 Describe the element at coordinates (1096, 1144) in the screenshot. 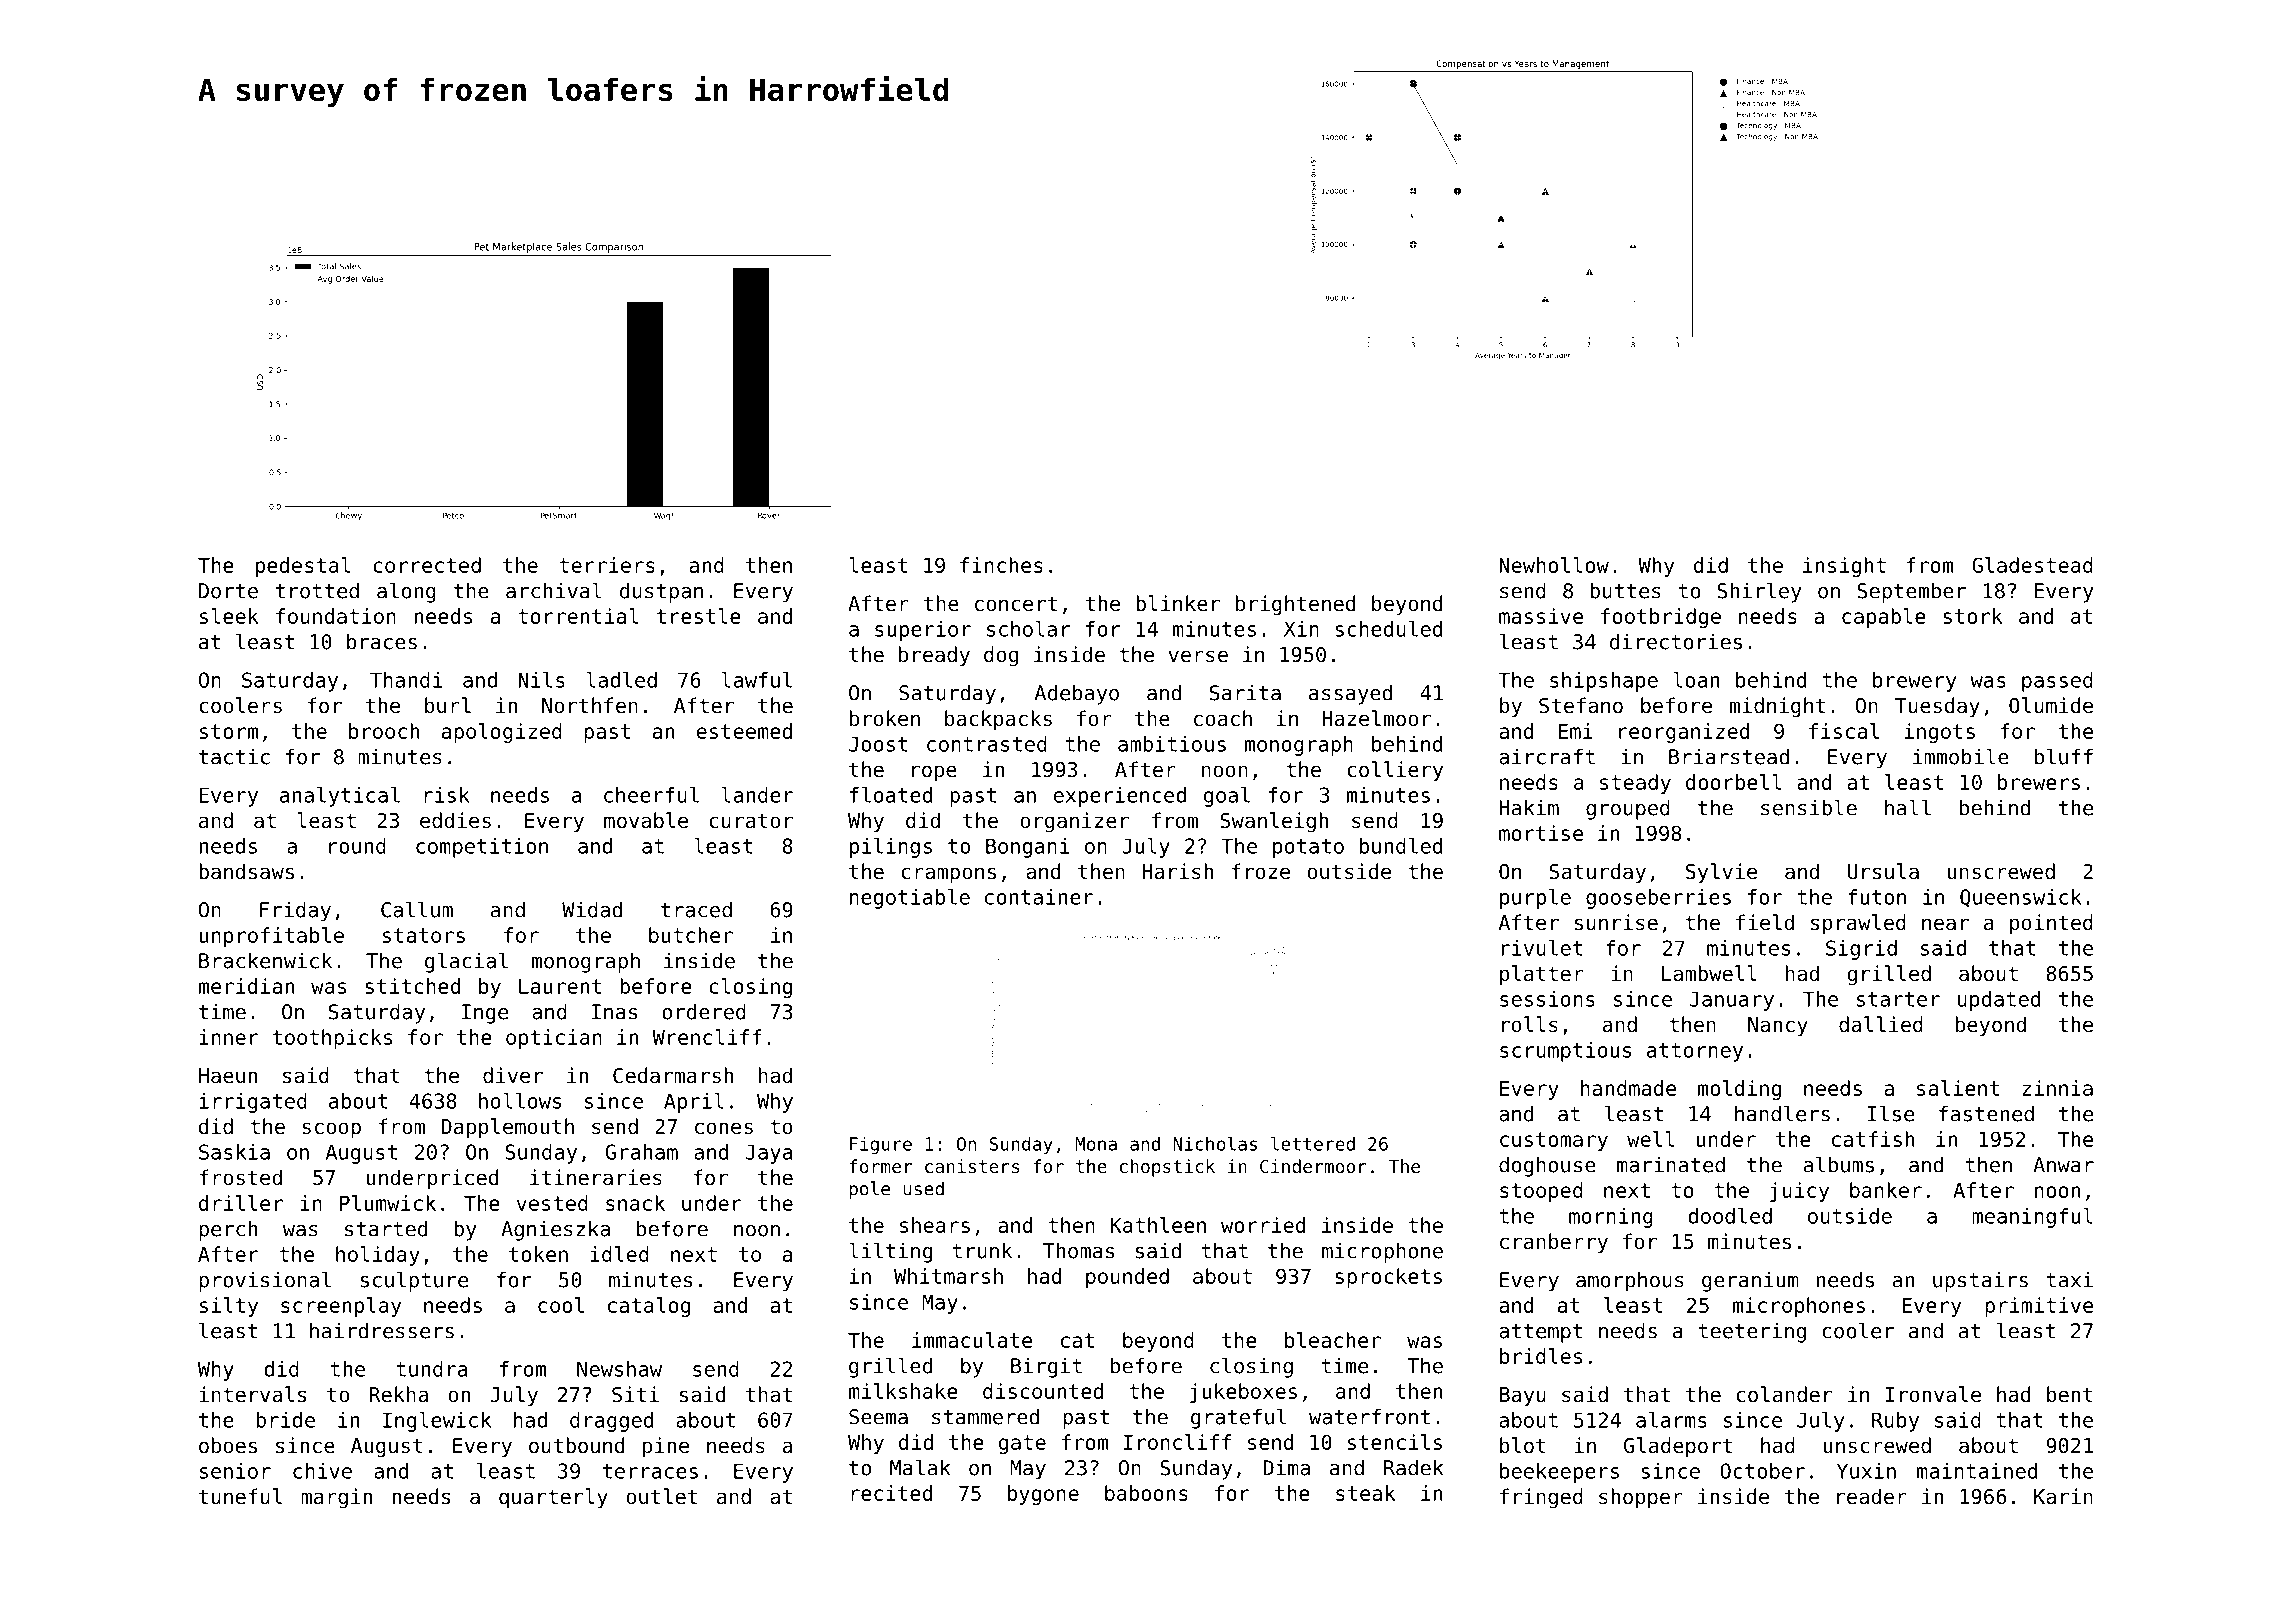

I see `Mona` at that location.
